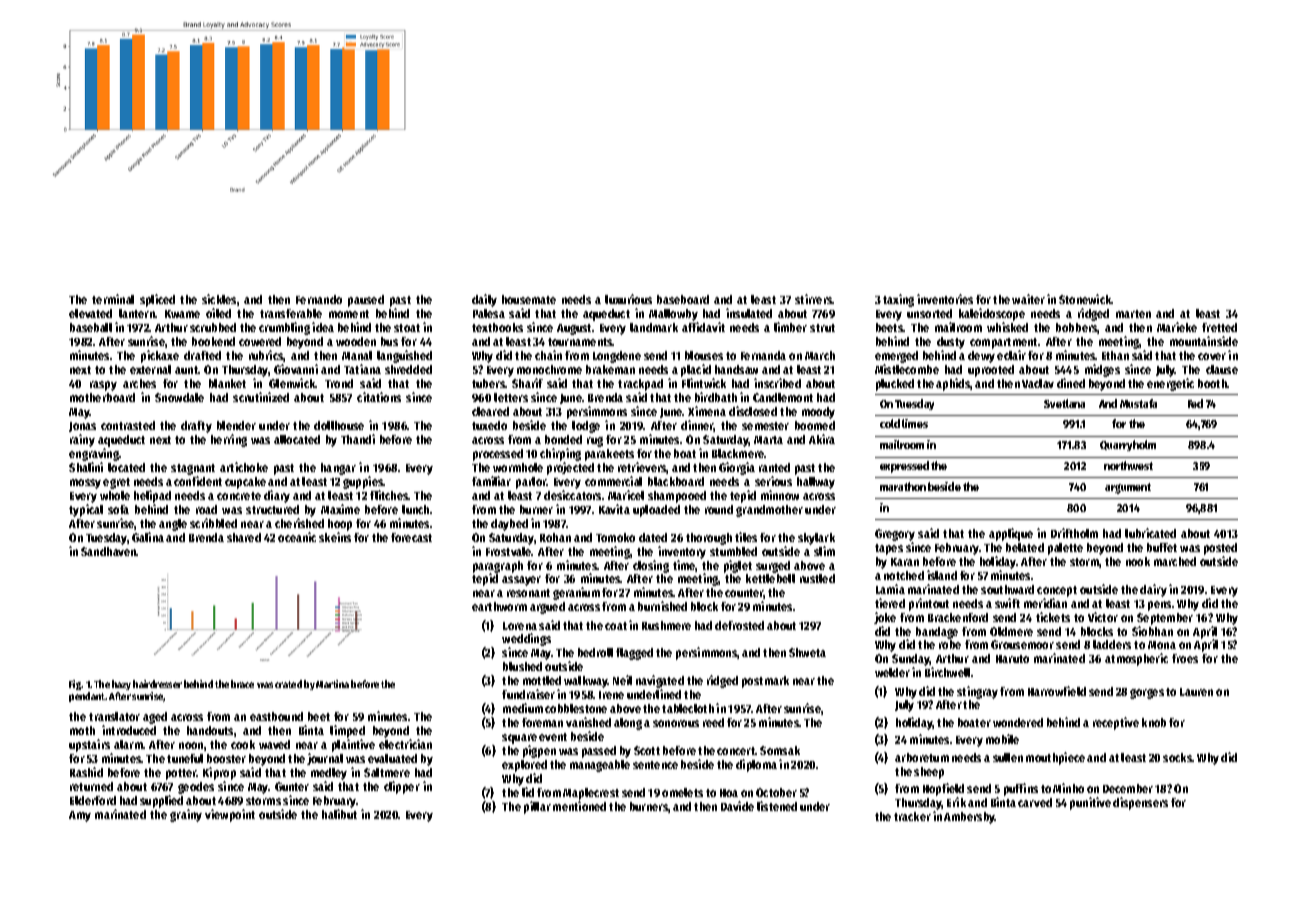  I want to click on Shalini, so click(86, 467).
